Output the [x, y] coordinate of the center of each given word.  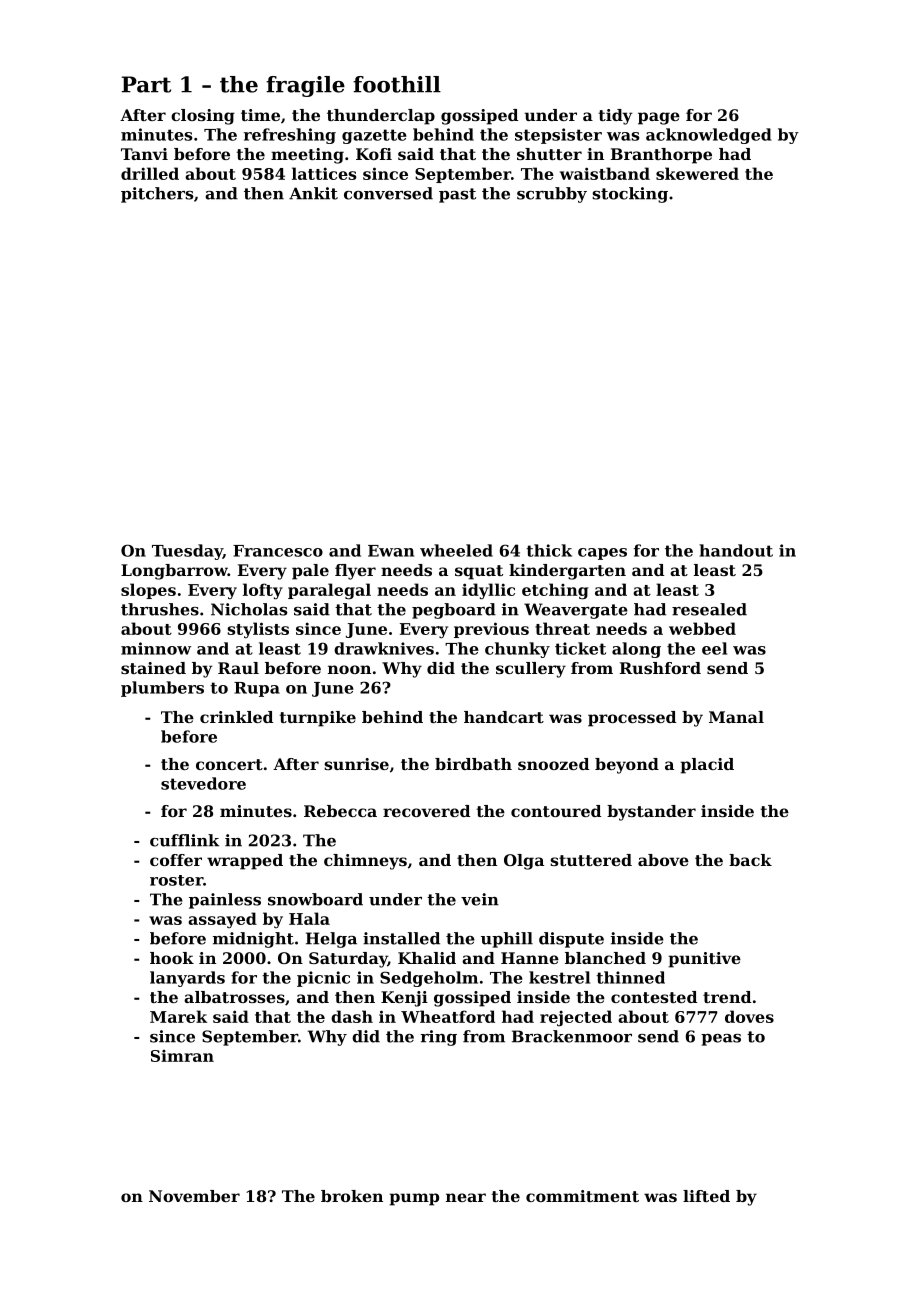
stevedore [203, 783]
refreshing [290, 136]
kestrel [559, 977]
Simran [182, 1056]
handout [736, 550]
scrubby [552, 195]
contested [654, 997]
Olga [524, 862]
